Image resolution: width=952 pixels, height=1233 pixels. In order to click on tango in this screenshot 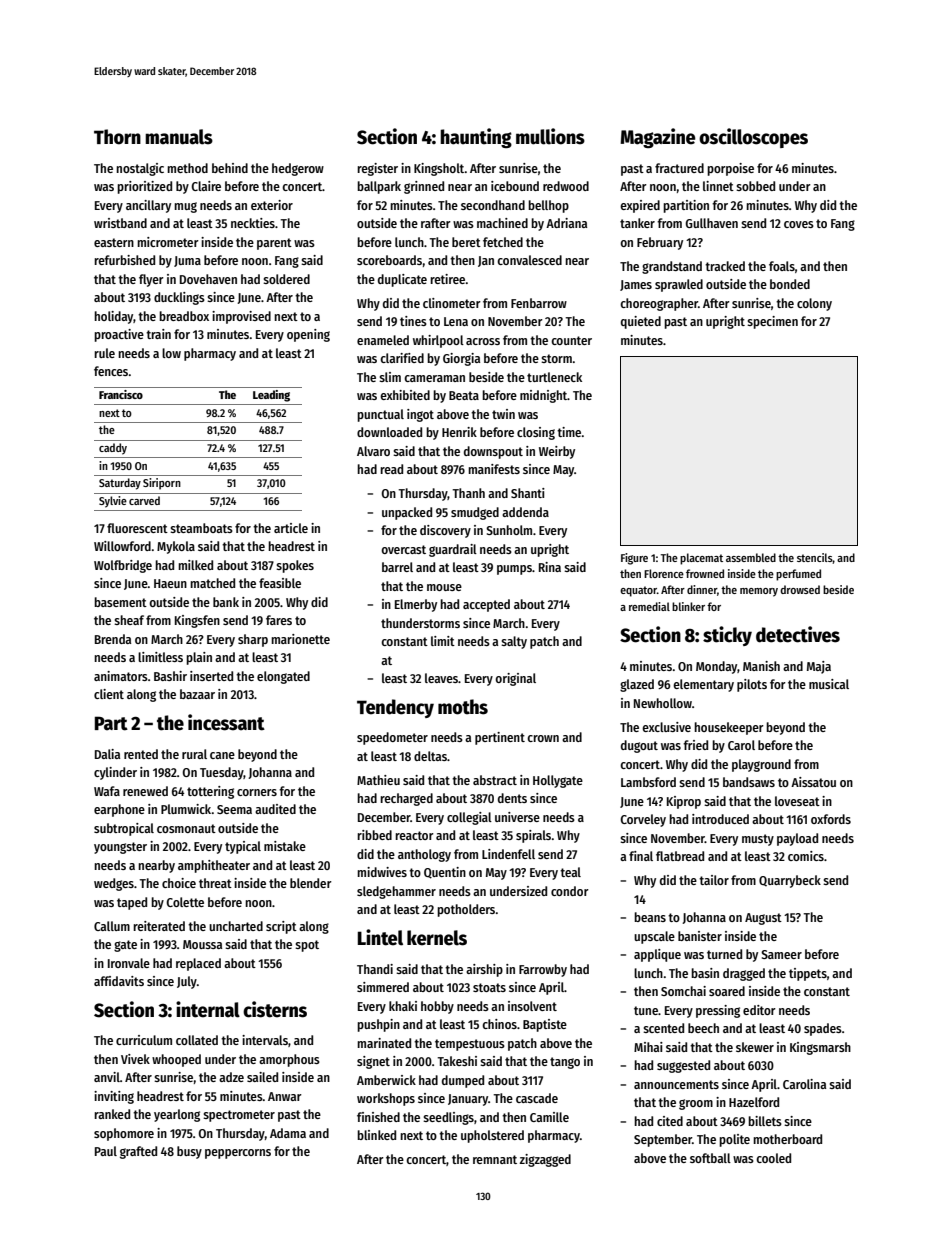, I will do `click(565, 1063)`.
